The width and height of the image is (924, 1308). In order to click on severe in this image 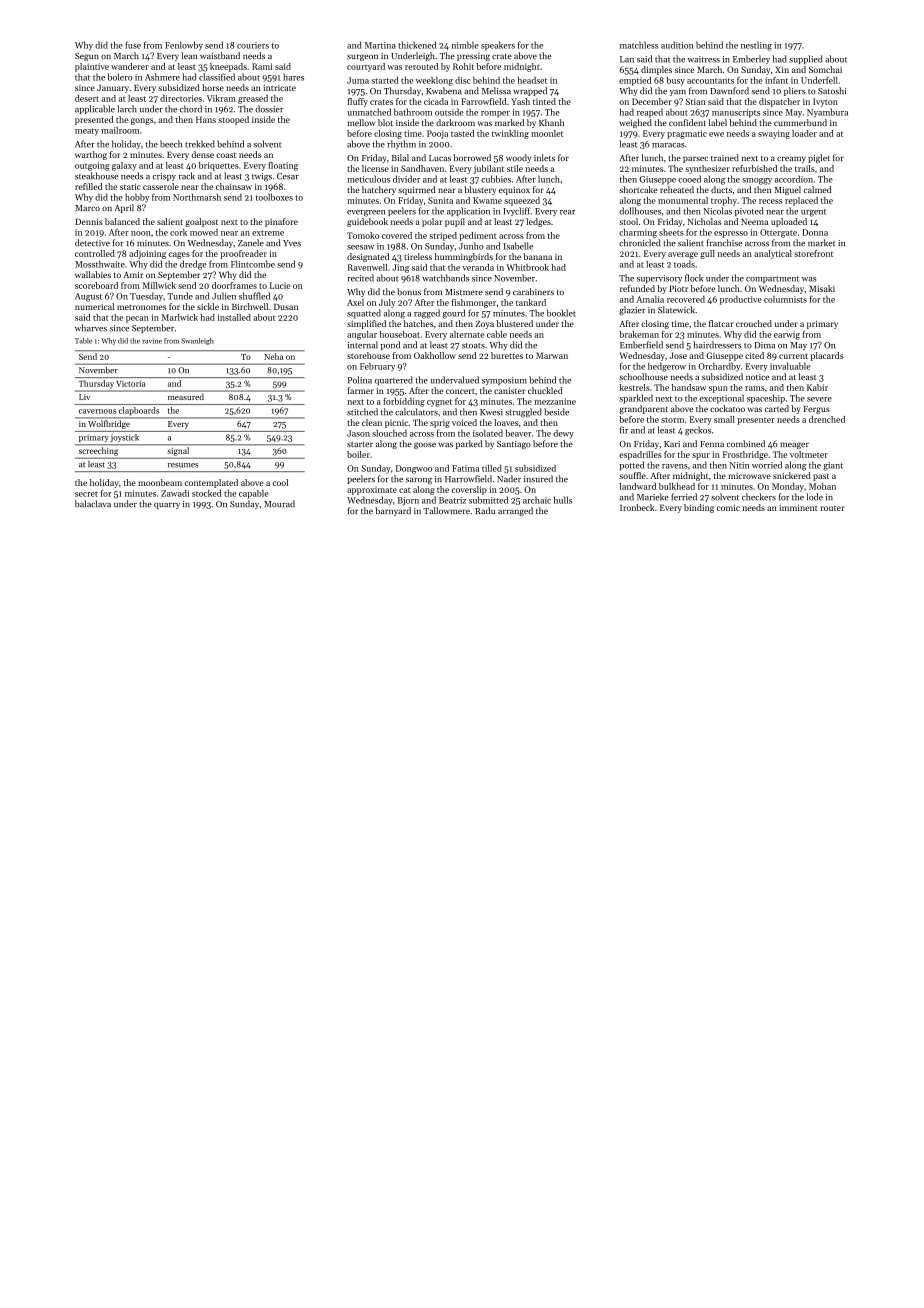, I will do `click(819, 399)`.
